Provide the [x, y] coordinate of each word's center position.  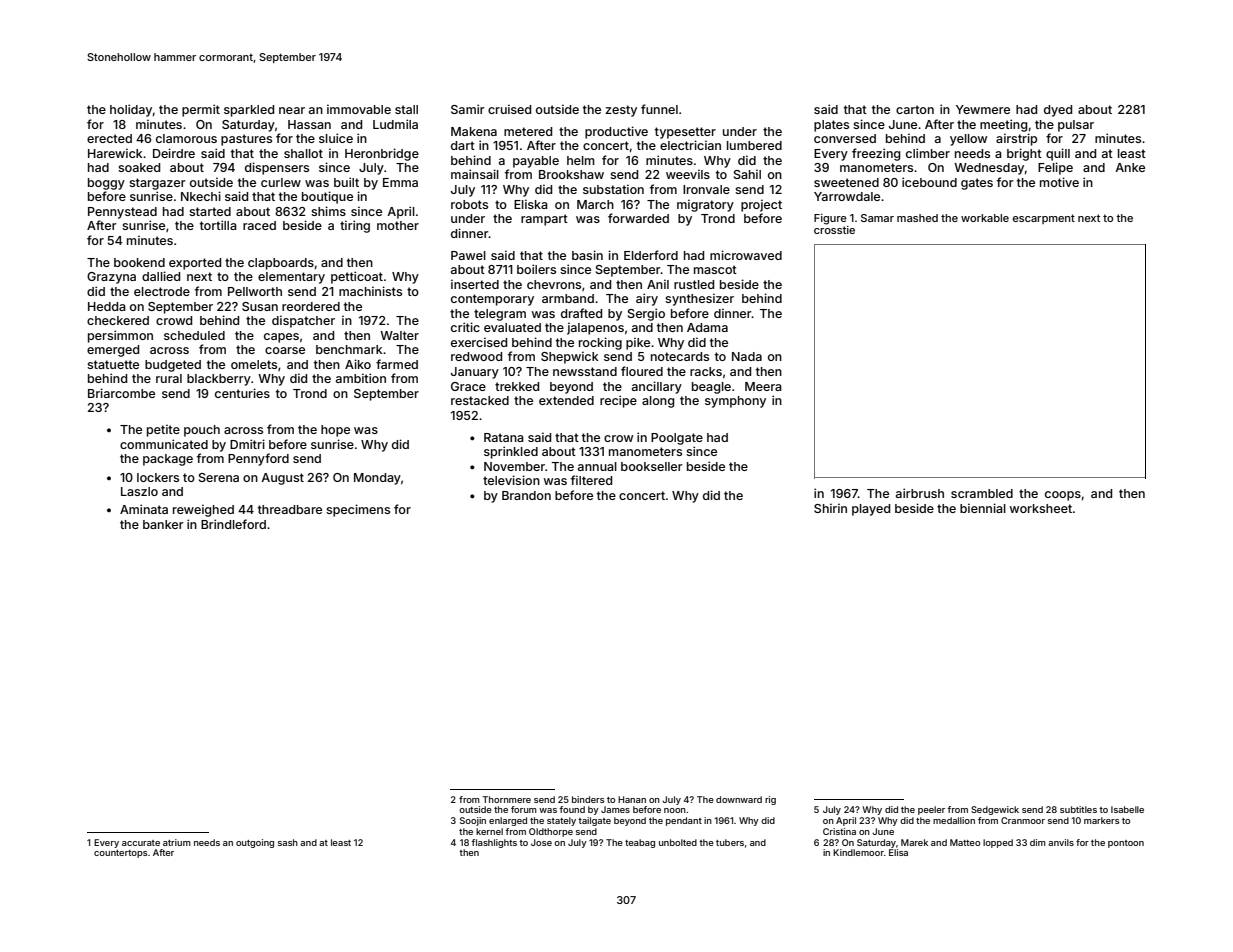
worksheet [1041, 508]
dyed [1058, 111]
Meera [763, 386]
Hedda [107, 306]
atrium [177, 842]
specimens [358, 510]
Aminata [144, 509]
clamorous [186, 138]
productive [616, 132]
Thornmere [507, 799]
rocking [600, 343]
